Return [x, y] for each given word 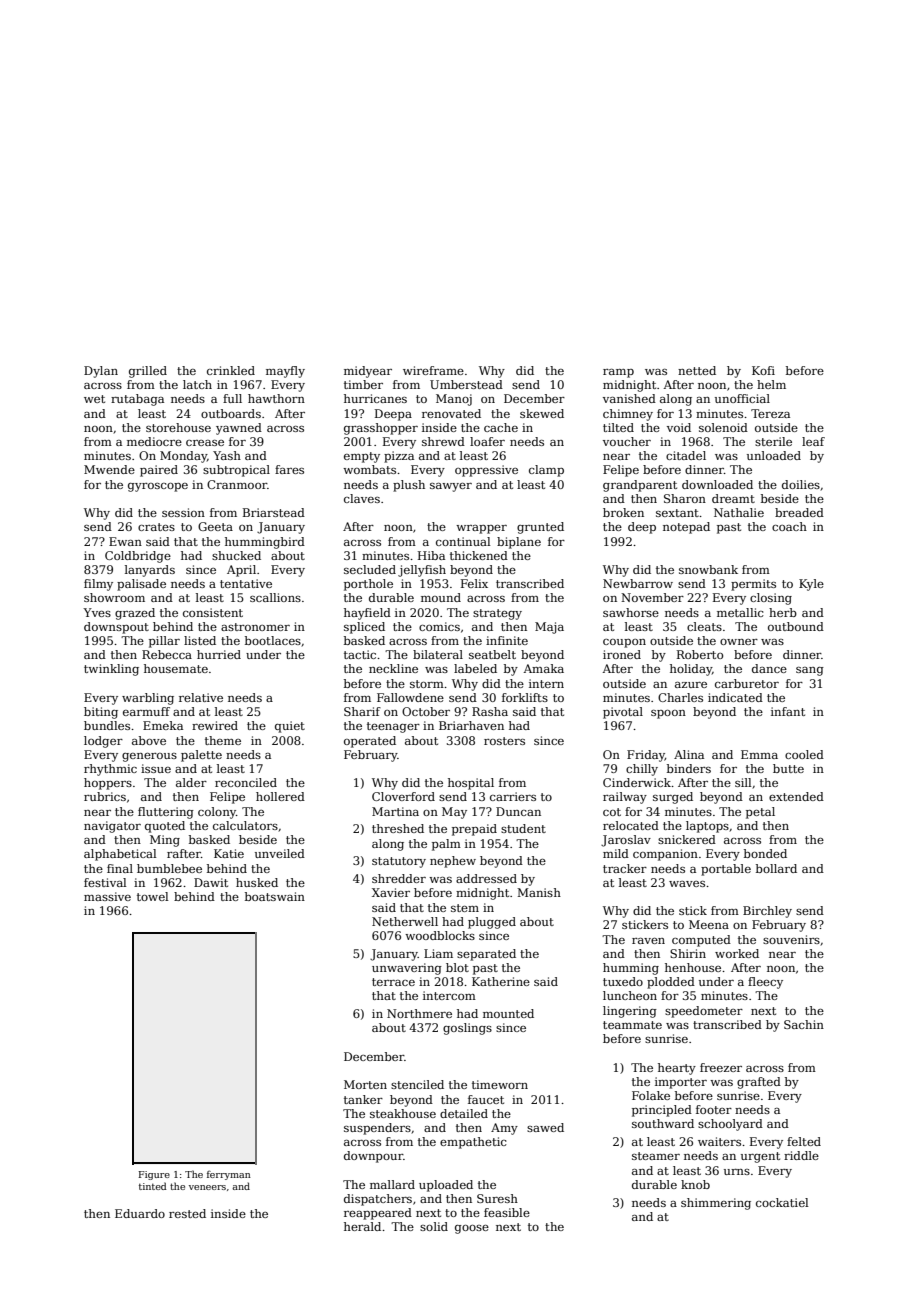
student [523, 828]
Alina [689, 754]
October [426, 711]
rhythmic [110, 770]
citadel [686, 455]
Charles [680, 697]
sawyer [451, 487]
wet [94, 399]
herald [362, 1226]
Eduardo [140, 1213]
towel [153, 896]
